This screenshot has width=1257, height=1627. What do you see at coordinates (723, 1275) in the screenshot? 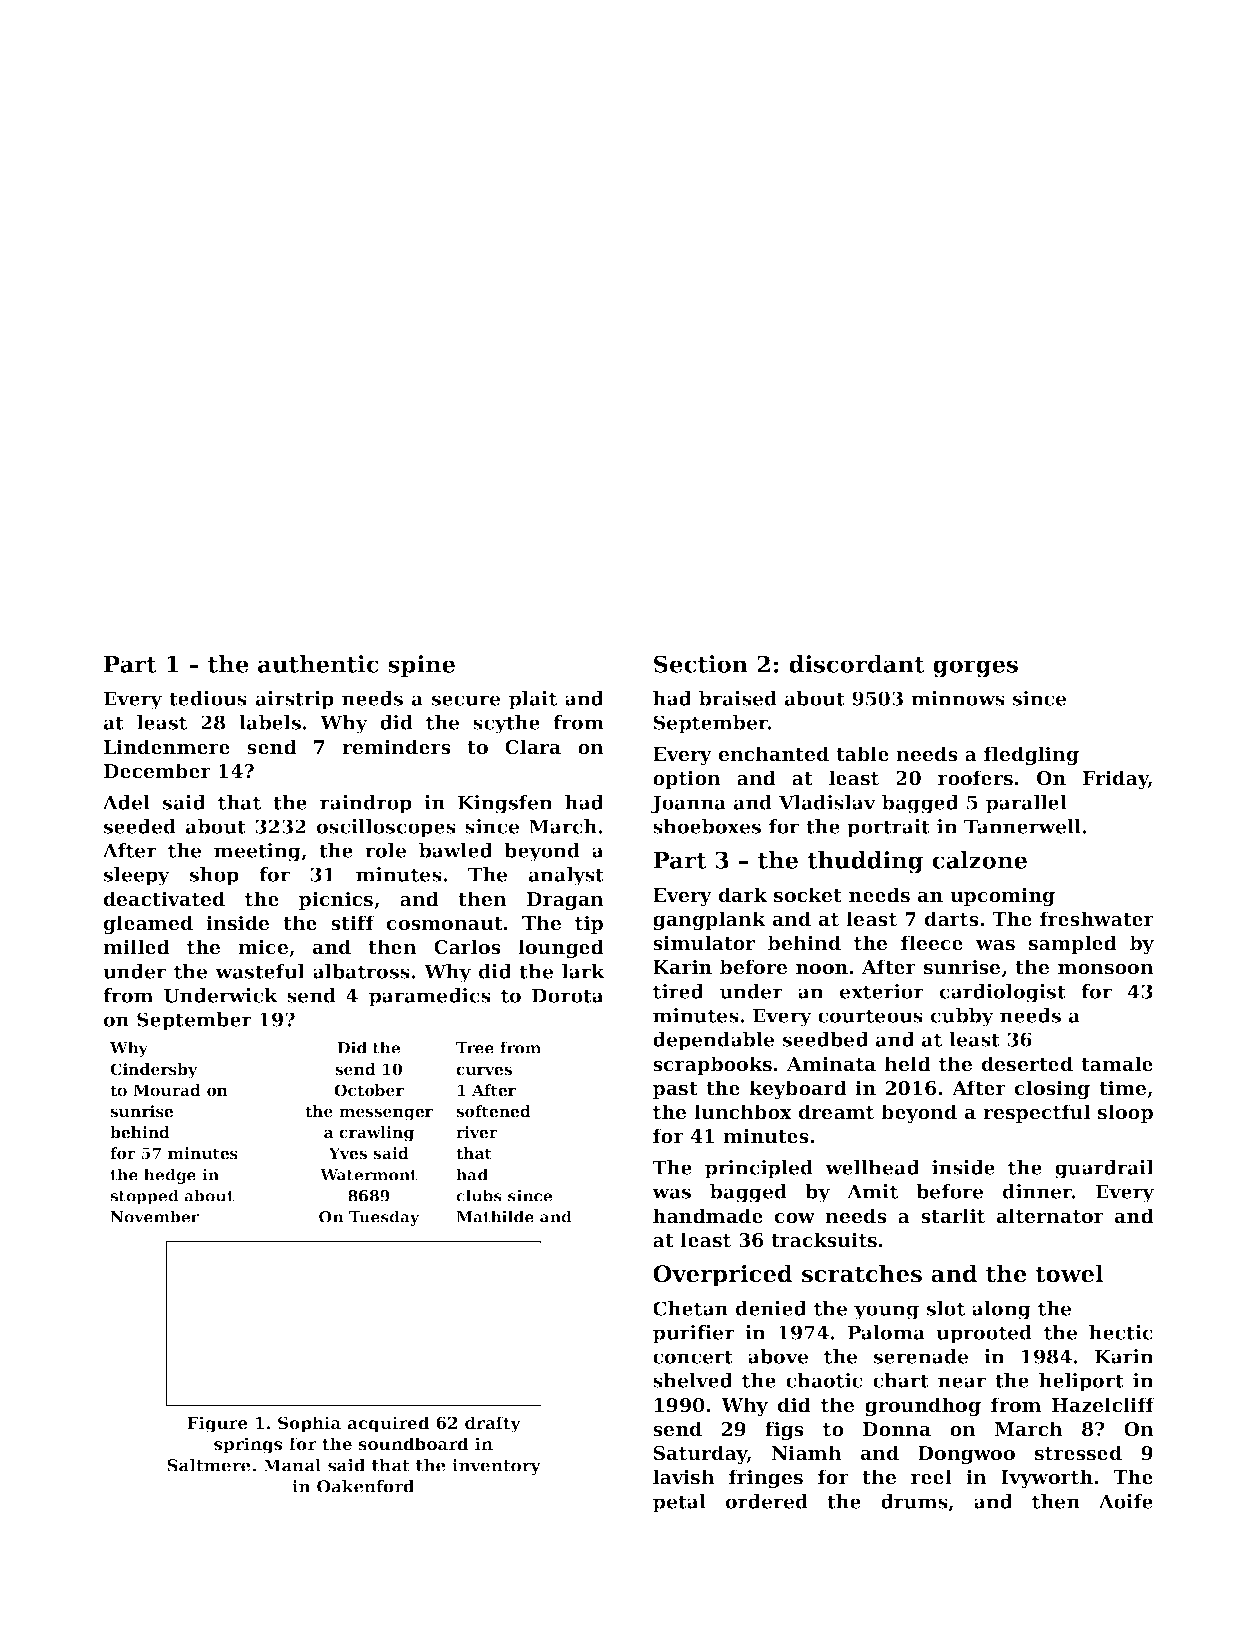
I see `Overpriced` at bounding box center [723, 1275].
